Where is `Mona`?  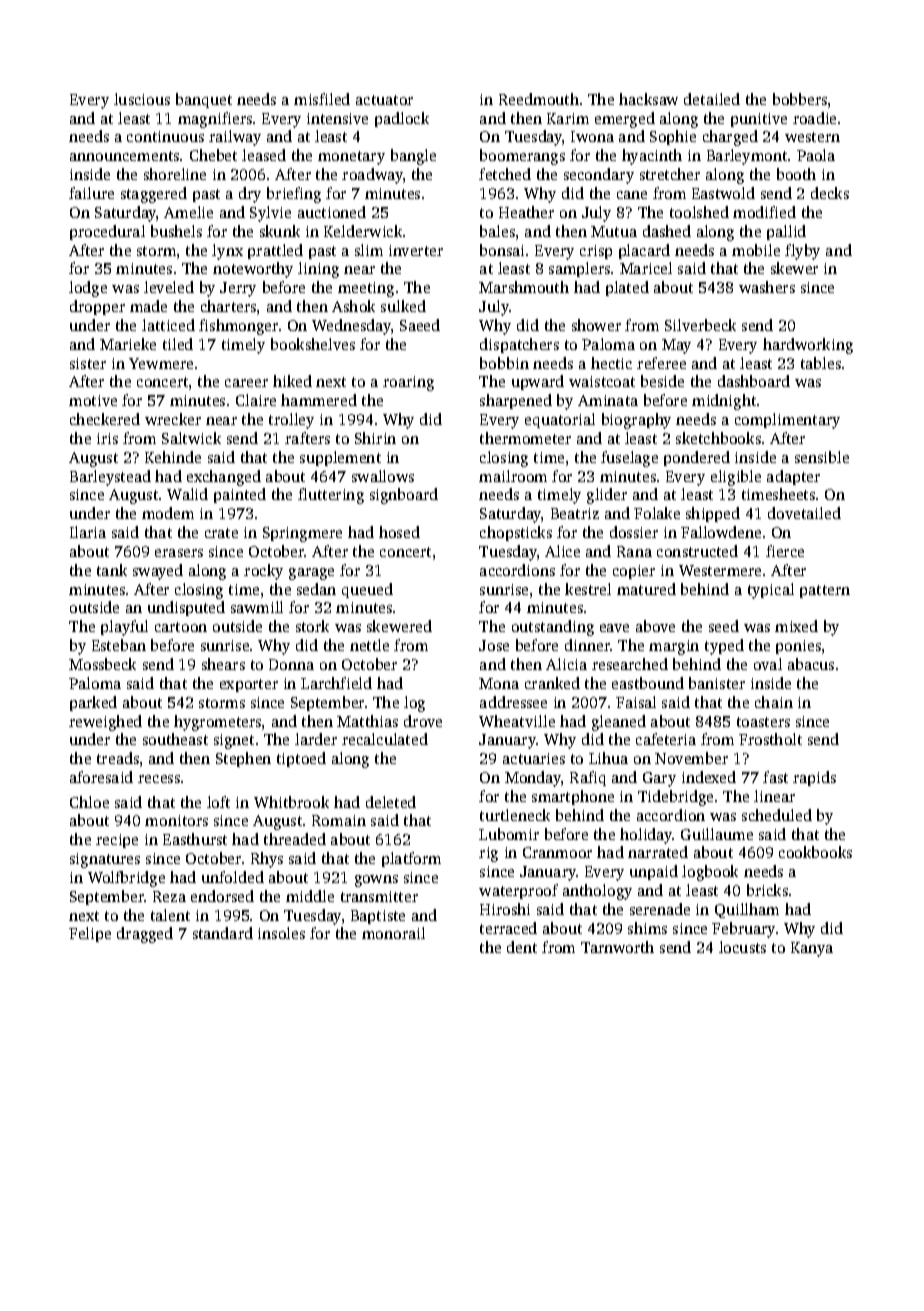 Mona is located at coordinates (499, 683).
